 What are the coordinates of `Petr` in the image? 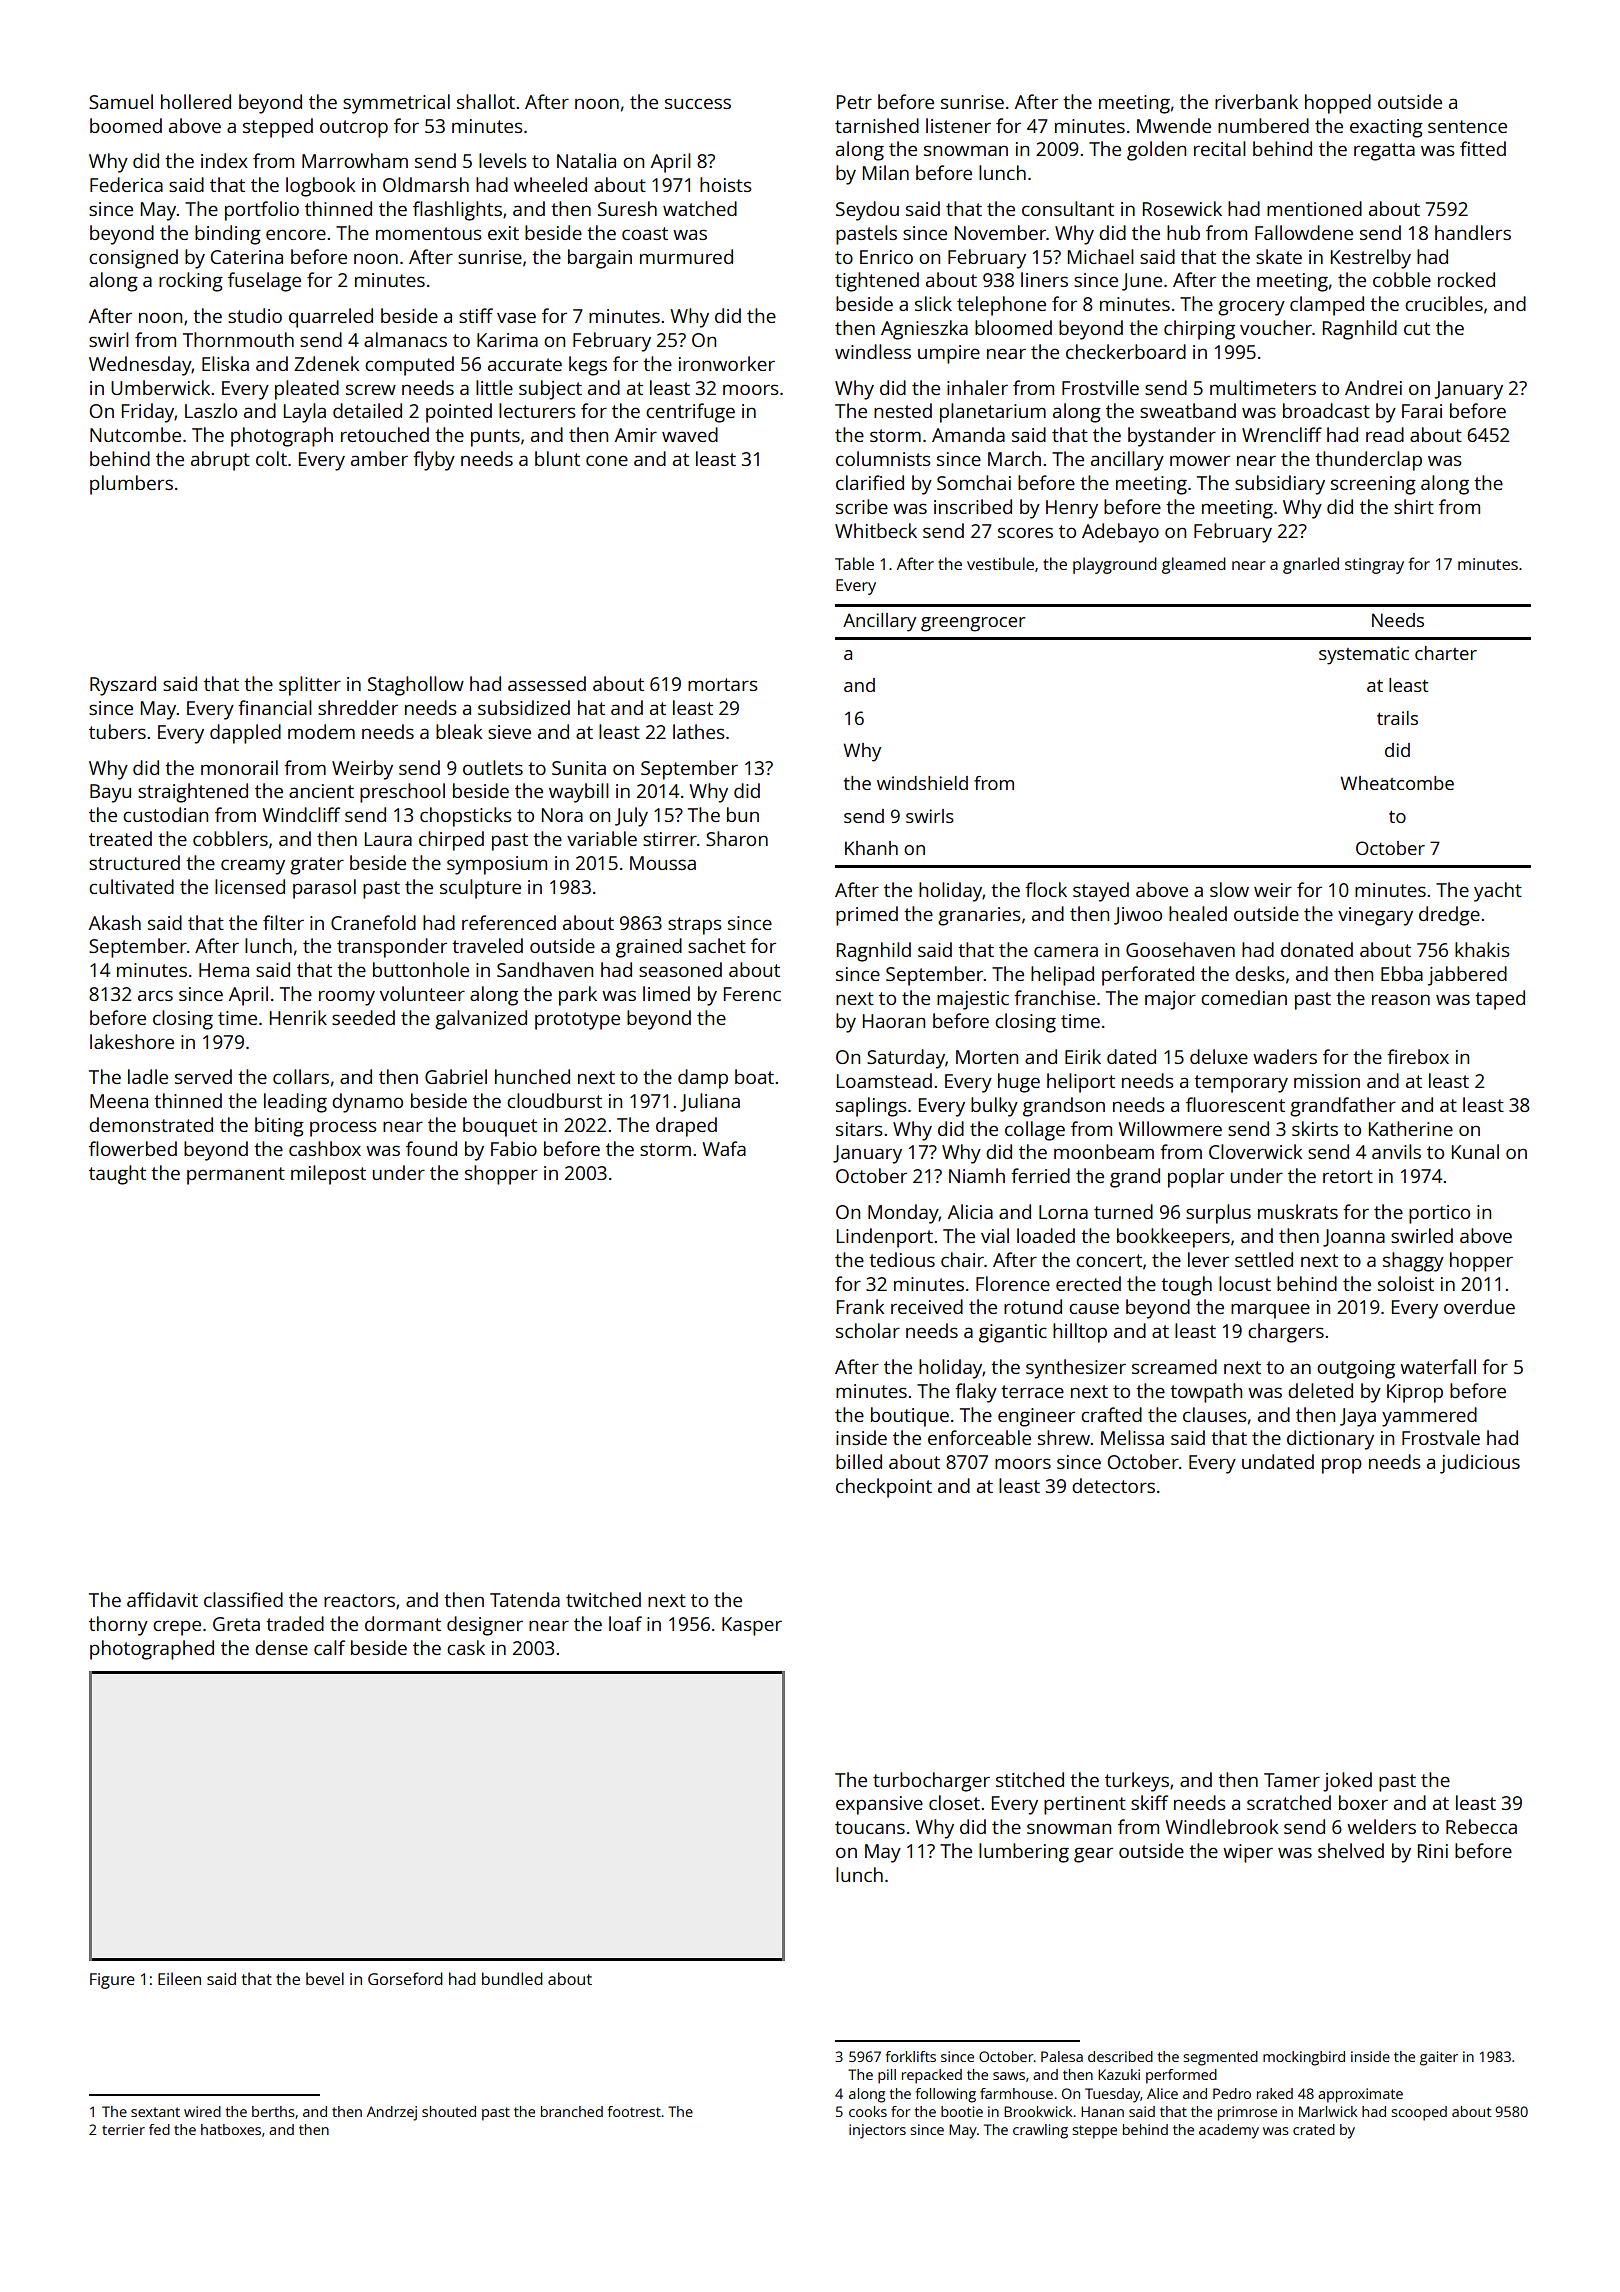 It's located at (854, 102).
